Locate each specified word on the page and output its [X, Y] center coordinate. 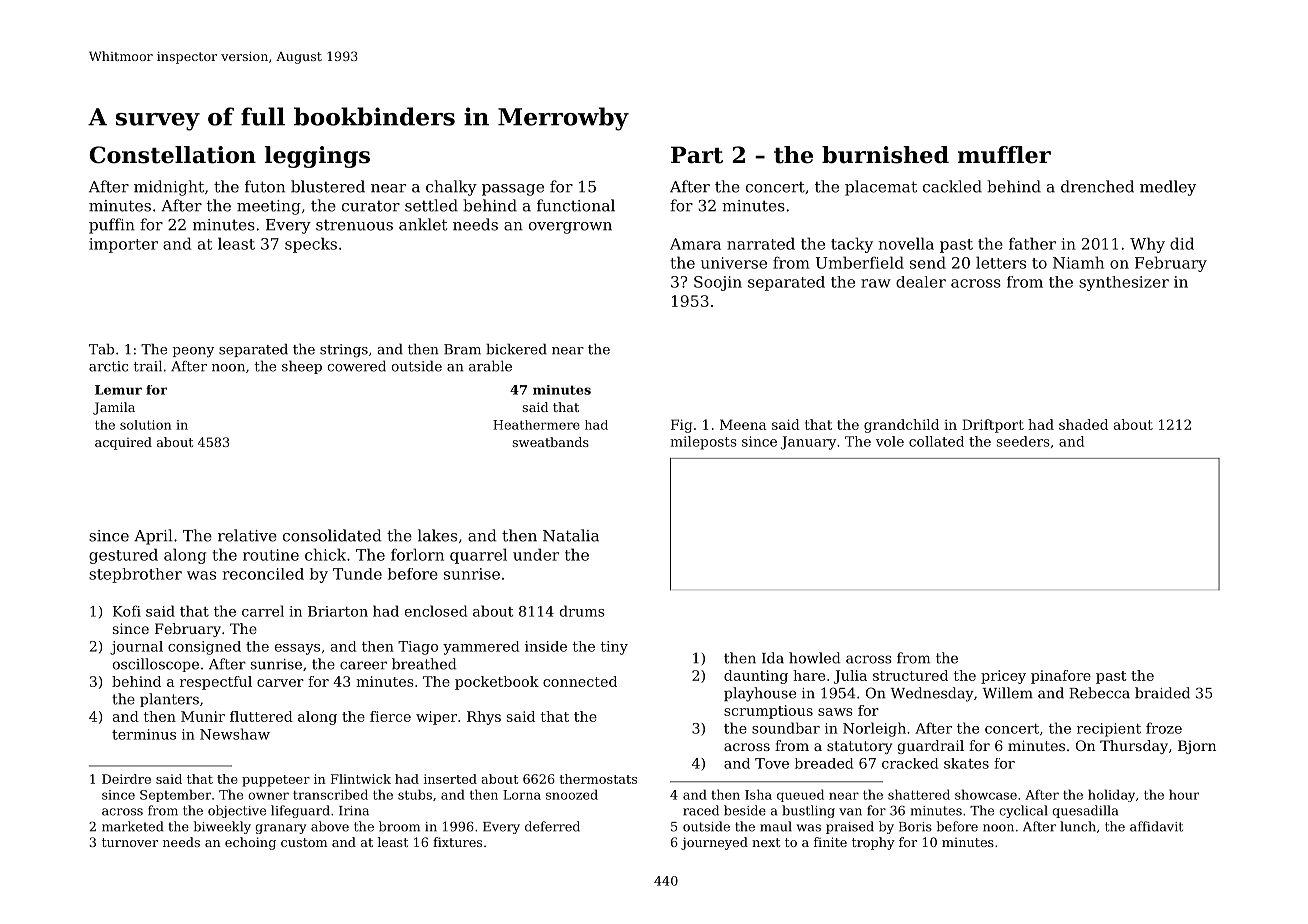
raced [701, 810]
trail [147, 366]
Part [697, 155]
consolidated [332, 535]
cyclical [1023, 811]
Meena [743, 424]
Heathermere [536, 425]
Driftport [993, 426]
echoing [250, 843]
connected [580, 681]
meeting [269, 207]
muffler [1004, 155]
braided [1162, 693]
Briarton [338, 611]
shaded [1083, 424]
